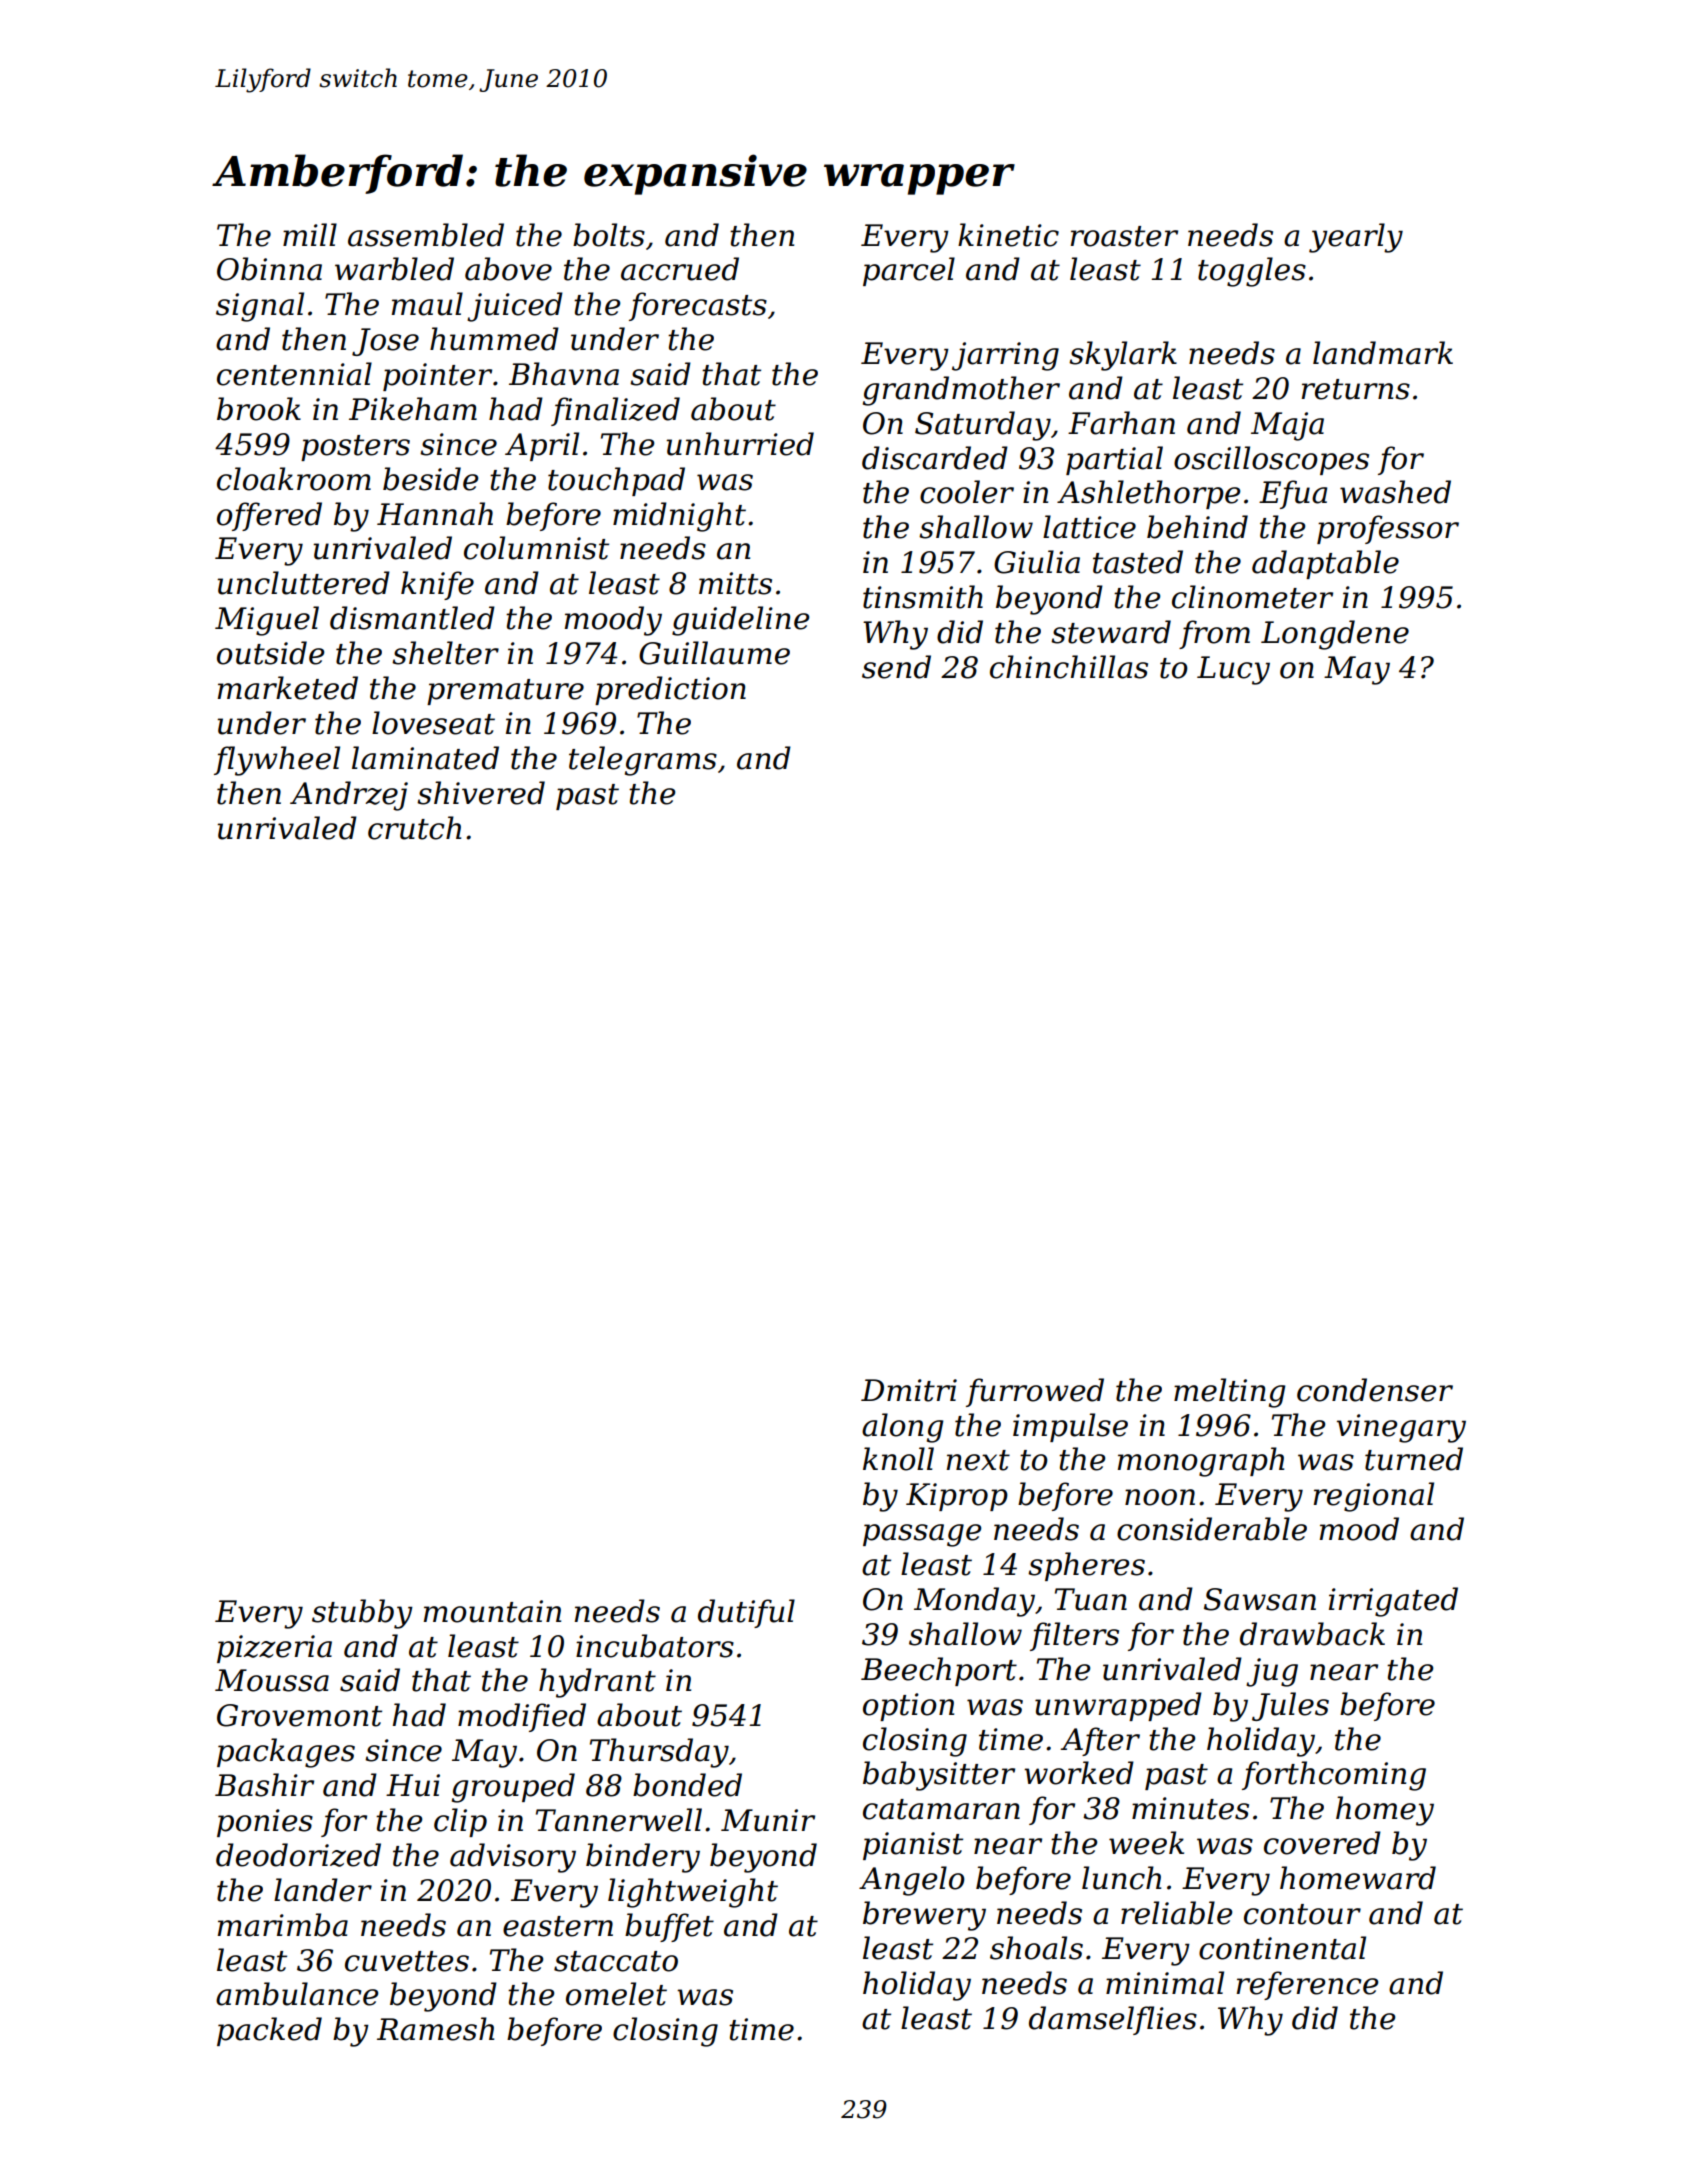  Describe the element at coordinates (1123, 356) in the screenshot. I see `skylark` at that location.
